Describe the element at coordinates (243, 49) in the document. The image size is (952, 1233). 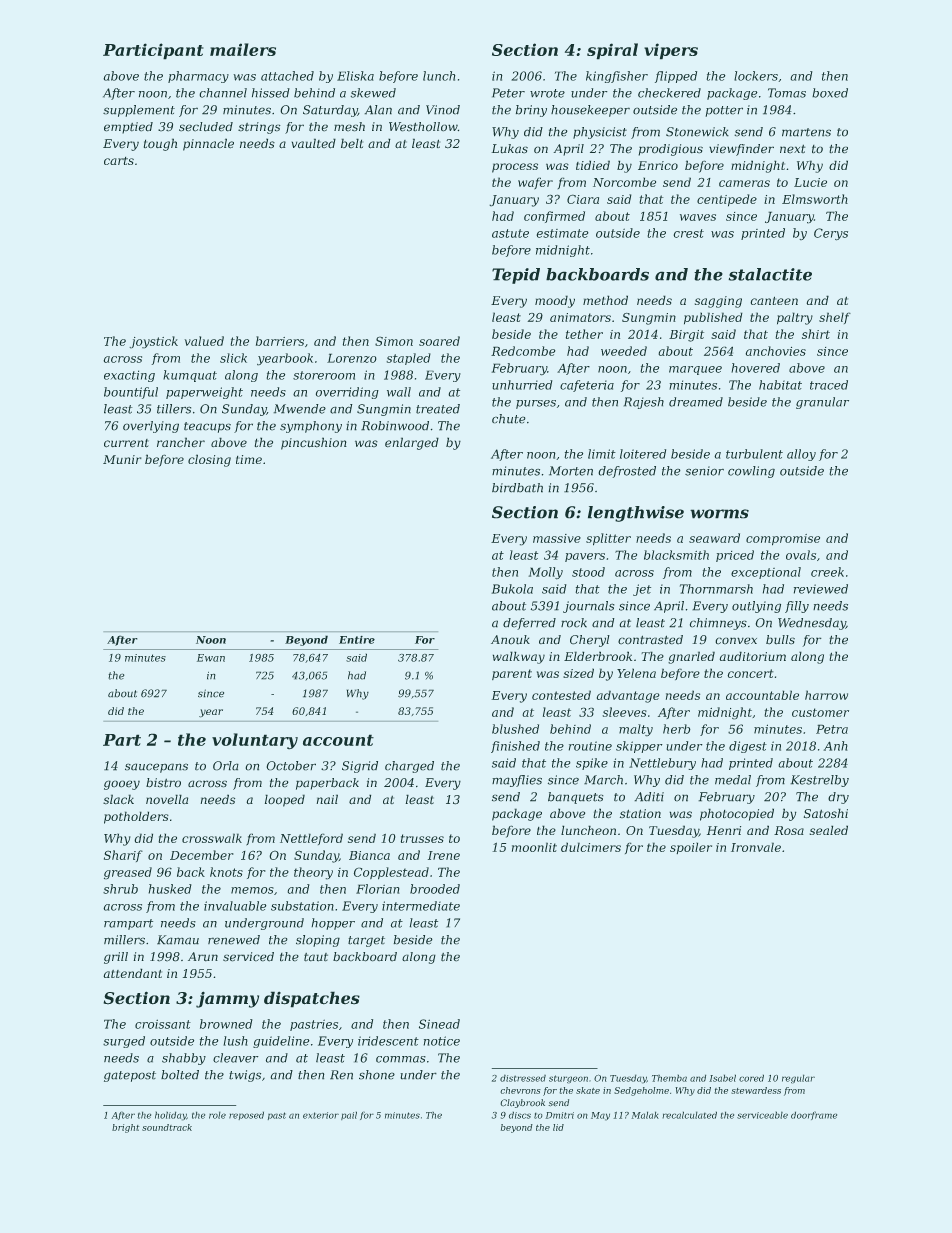
I see `mailers` at that location.
